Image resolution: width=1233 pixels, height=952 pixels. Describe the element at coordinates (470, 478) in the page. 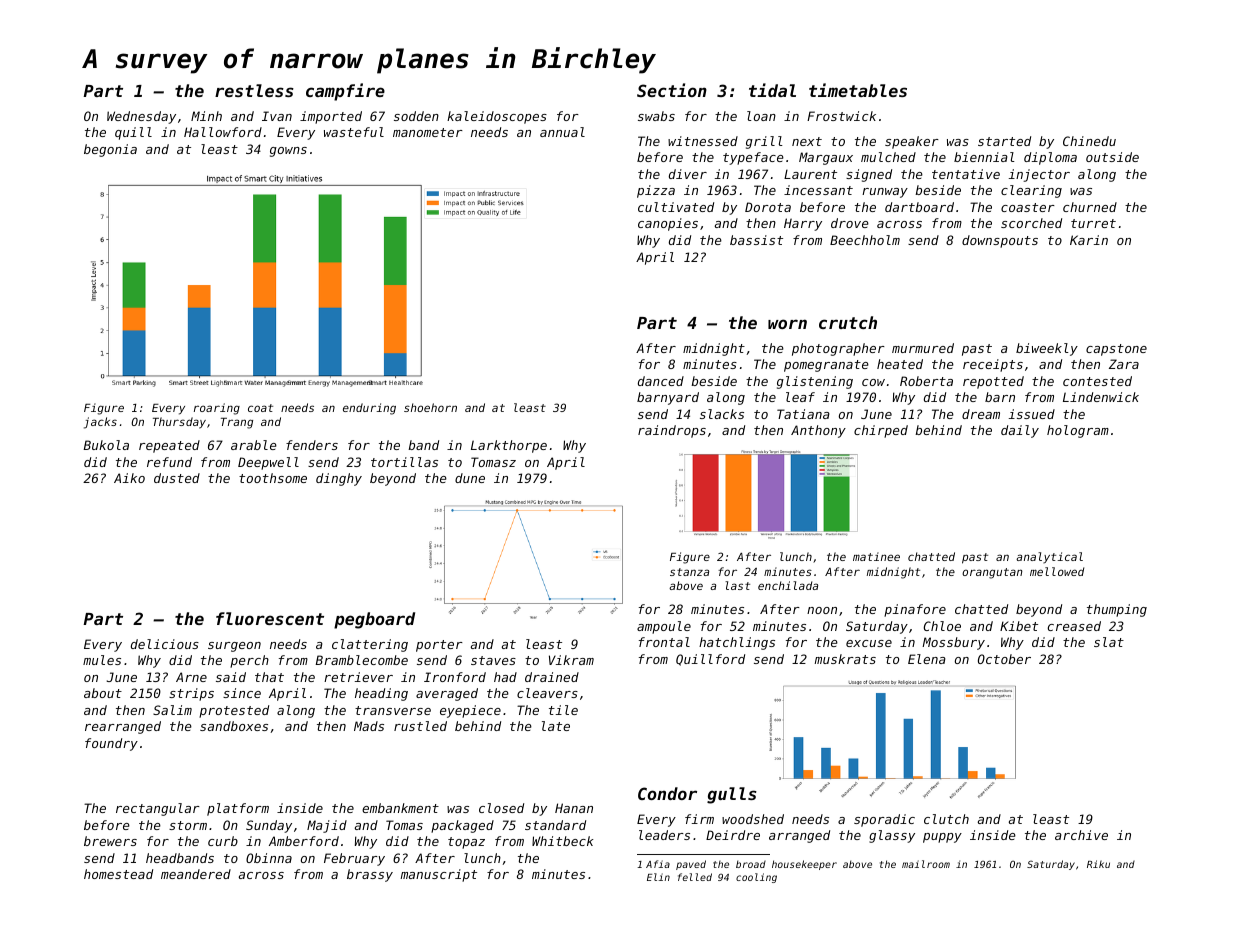

I see `dune` at that location.
